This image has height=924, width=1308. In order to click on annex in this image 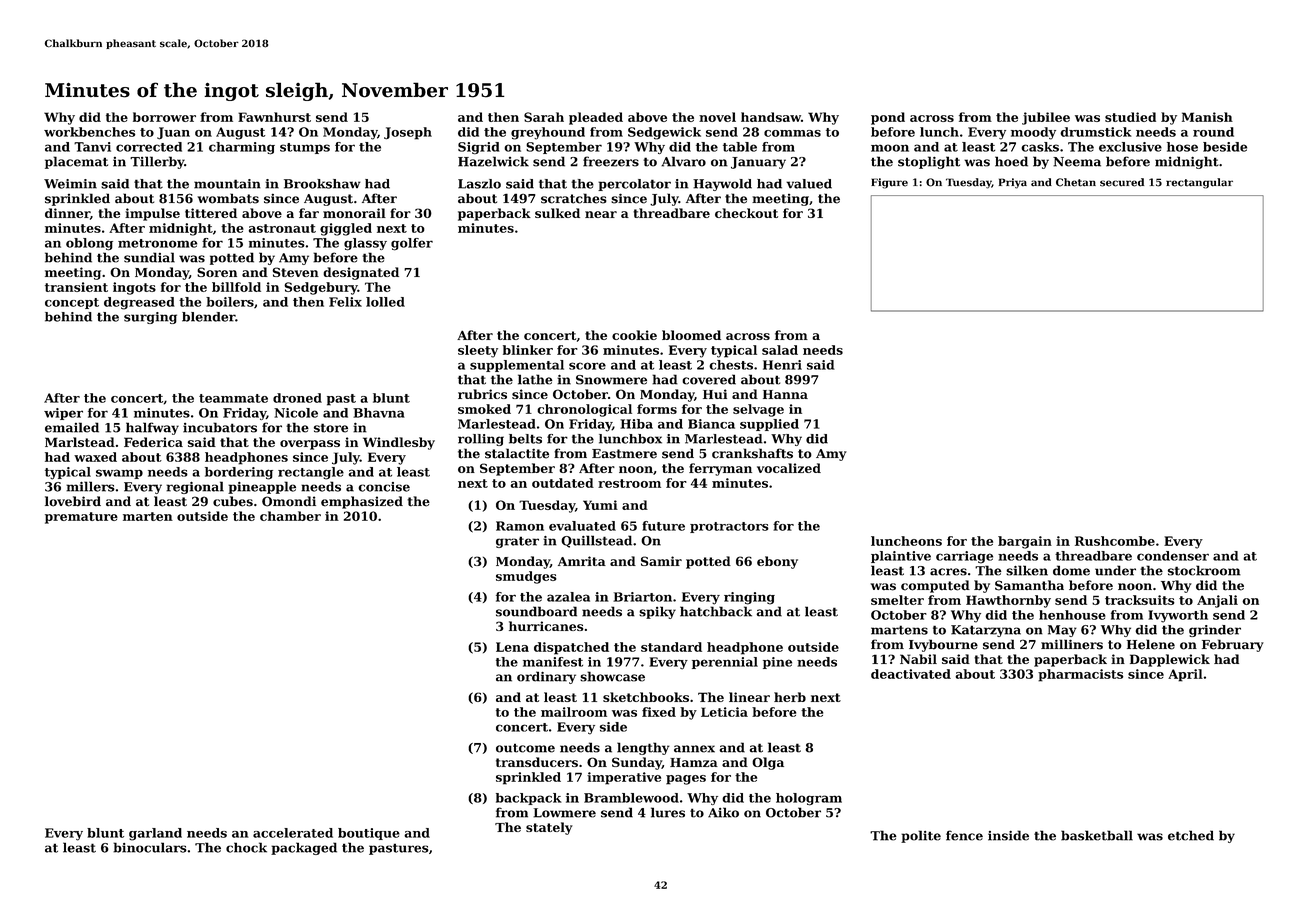, I will do `click(694, 749)`.
